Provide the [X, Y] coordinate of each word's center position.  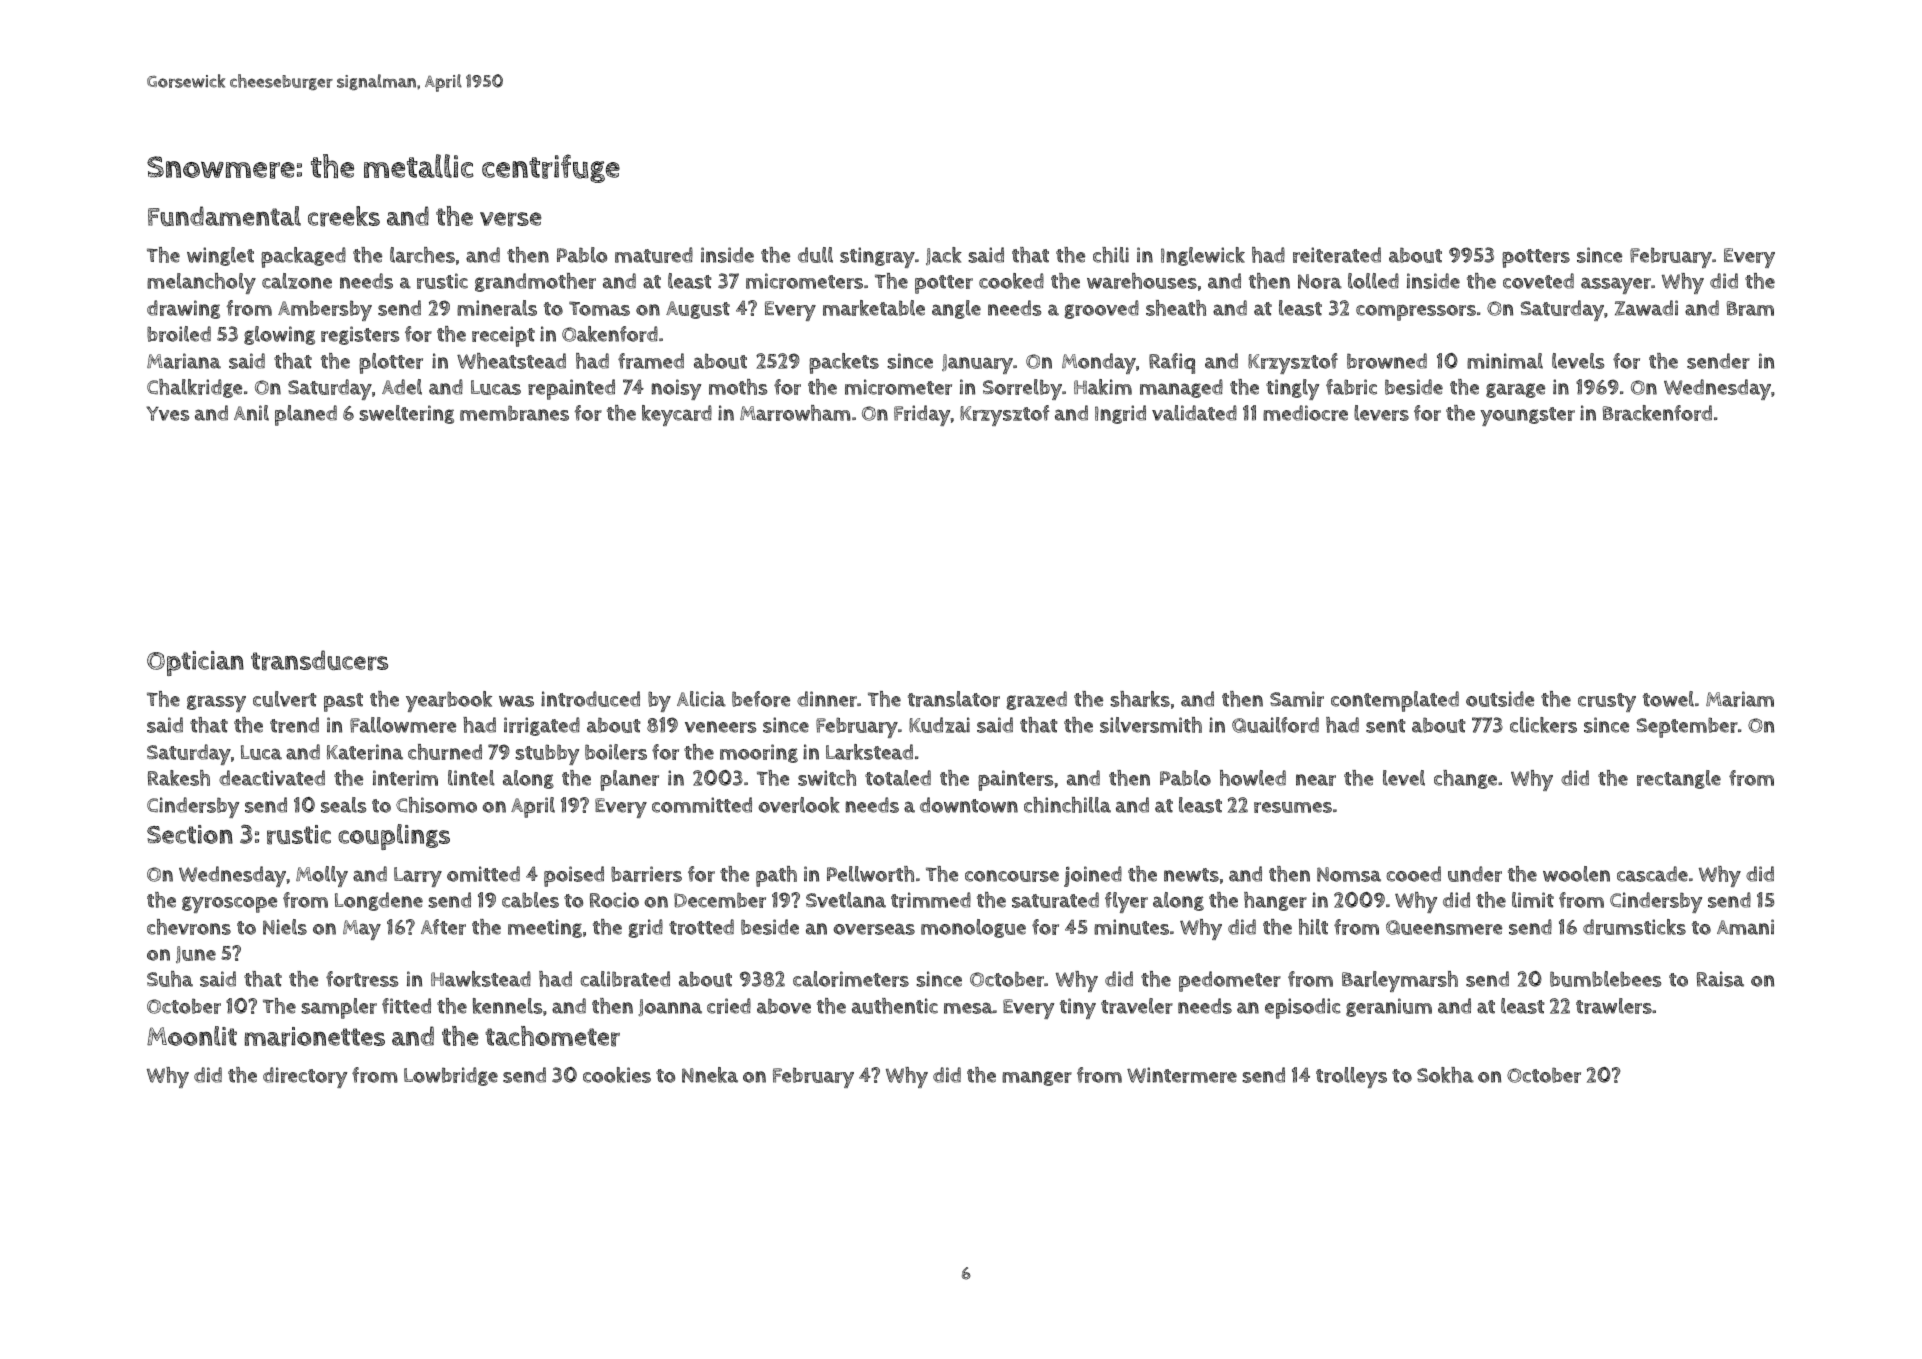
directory [305, 1077]
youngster [1527, 416]
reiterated [1337, 255]
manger [1037, 1078]
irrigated [542, 726]
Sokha [1445, 1075]
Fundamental [224, 216]
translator [954, 699]
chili [1111, 255]
